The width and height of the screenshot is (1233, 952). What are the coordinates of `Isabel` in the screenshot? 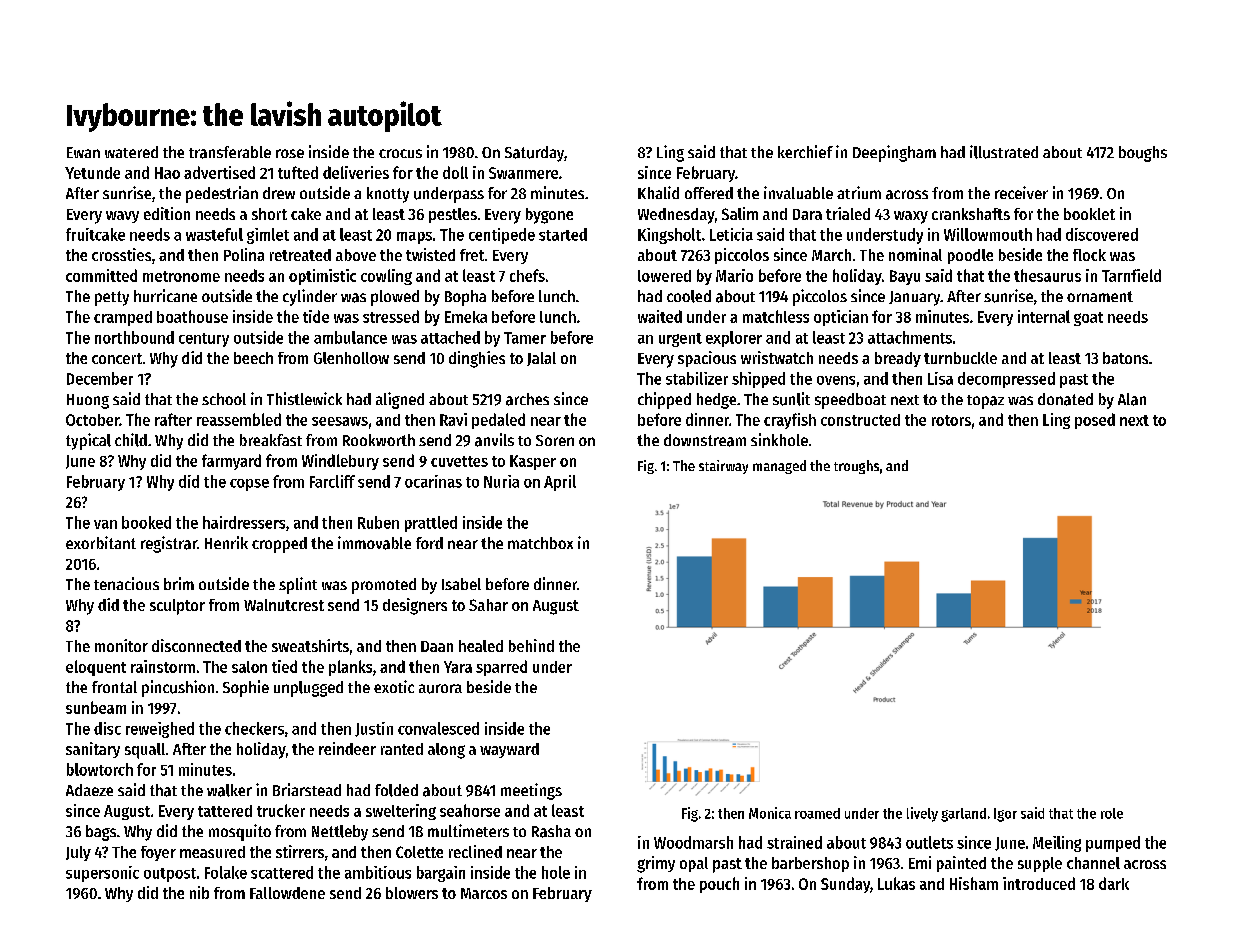 It's located at (461, 584).
